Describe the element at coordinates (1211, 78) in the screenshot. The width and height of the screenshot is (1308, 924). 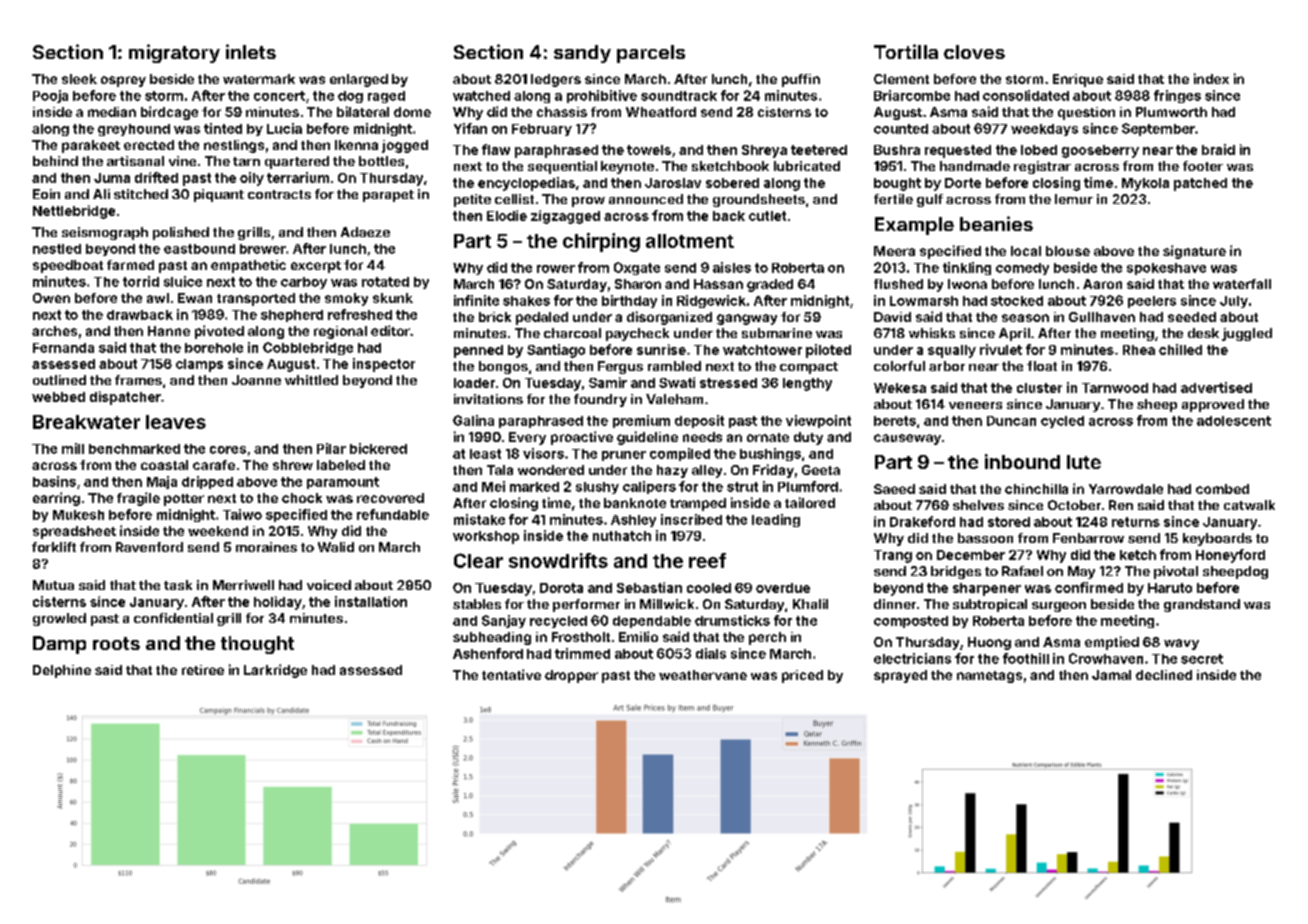
I see `index` at that location.
